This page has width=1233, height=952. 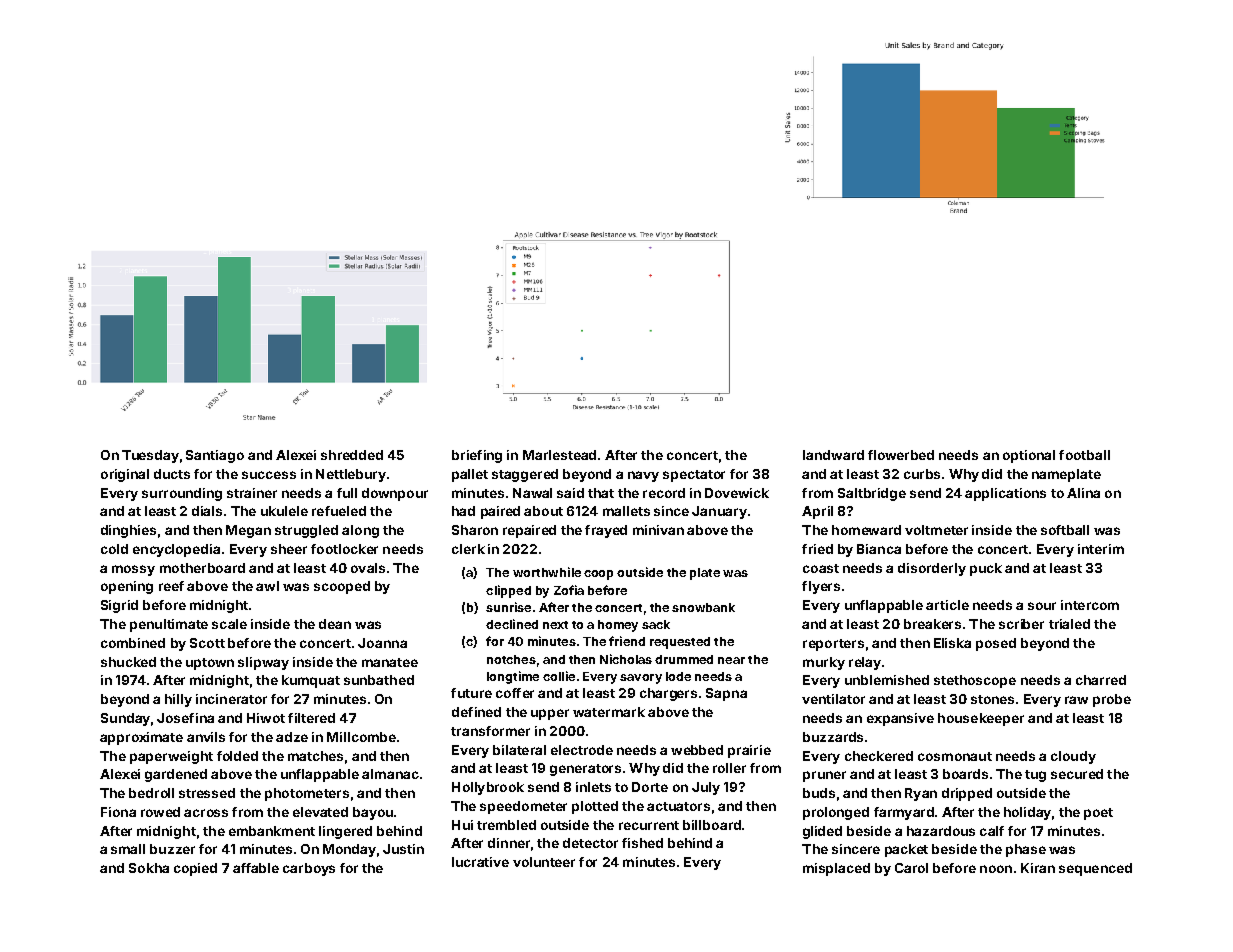 What do you see at coordinates (904, 813) in the page?
I see `farmyard` at bounding box center [904, 813].
